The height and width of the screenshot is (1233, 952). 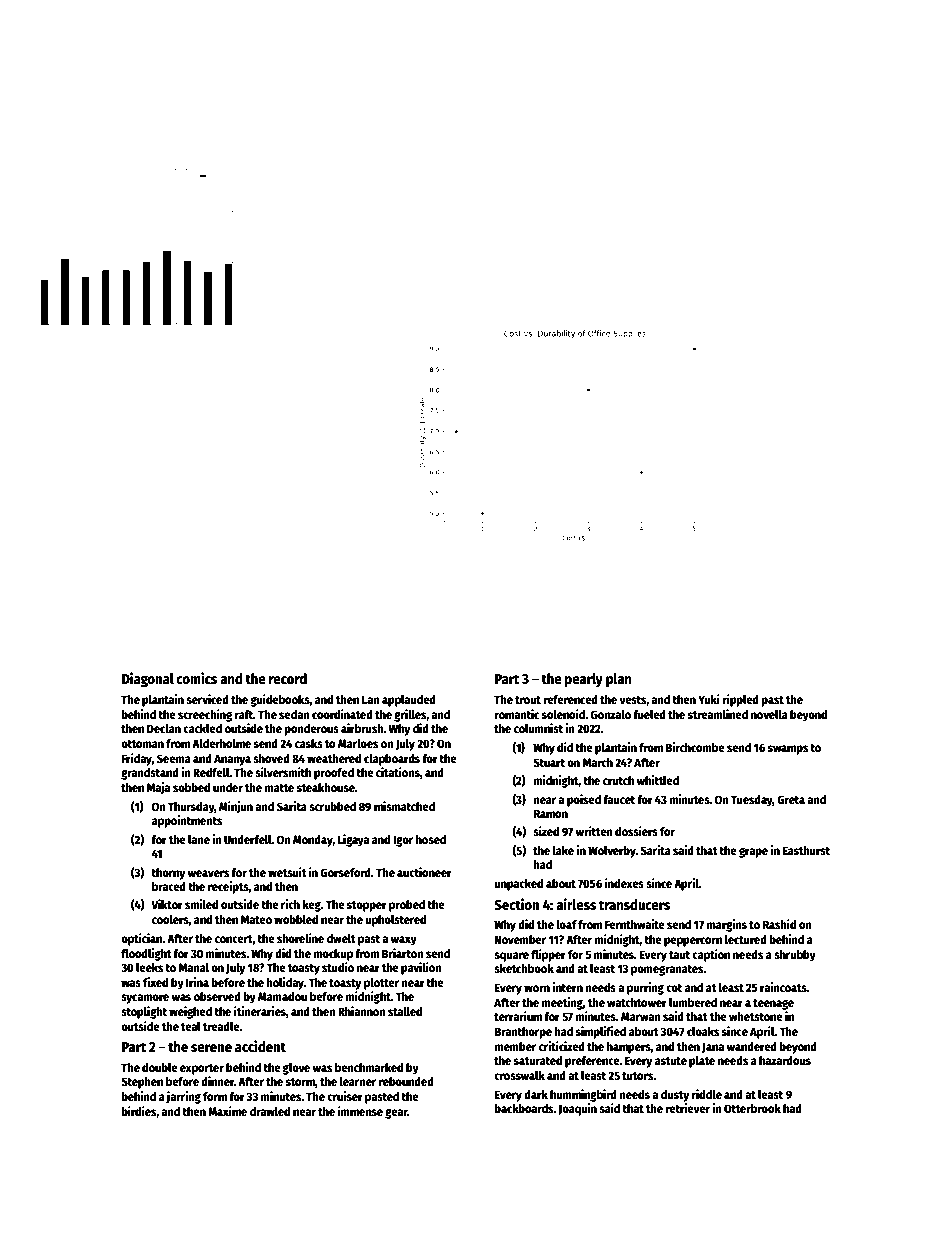 I want to click on birdies, so click(x=139, y=1112).
